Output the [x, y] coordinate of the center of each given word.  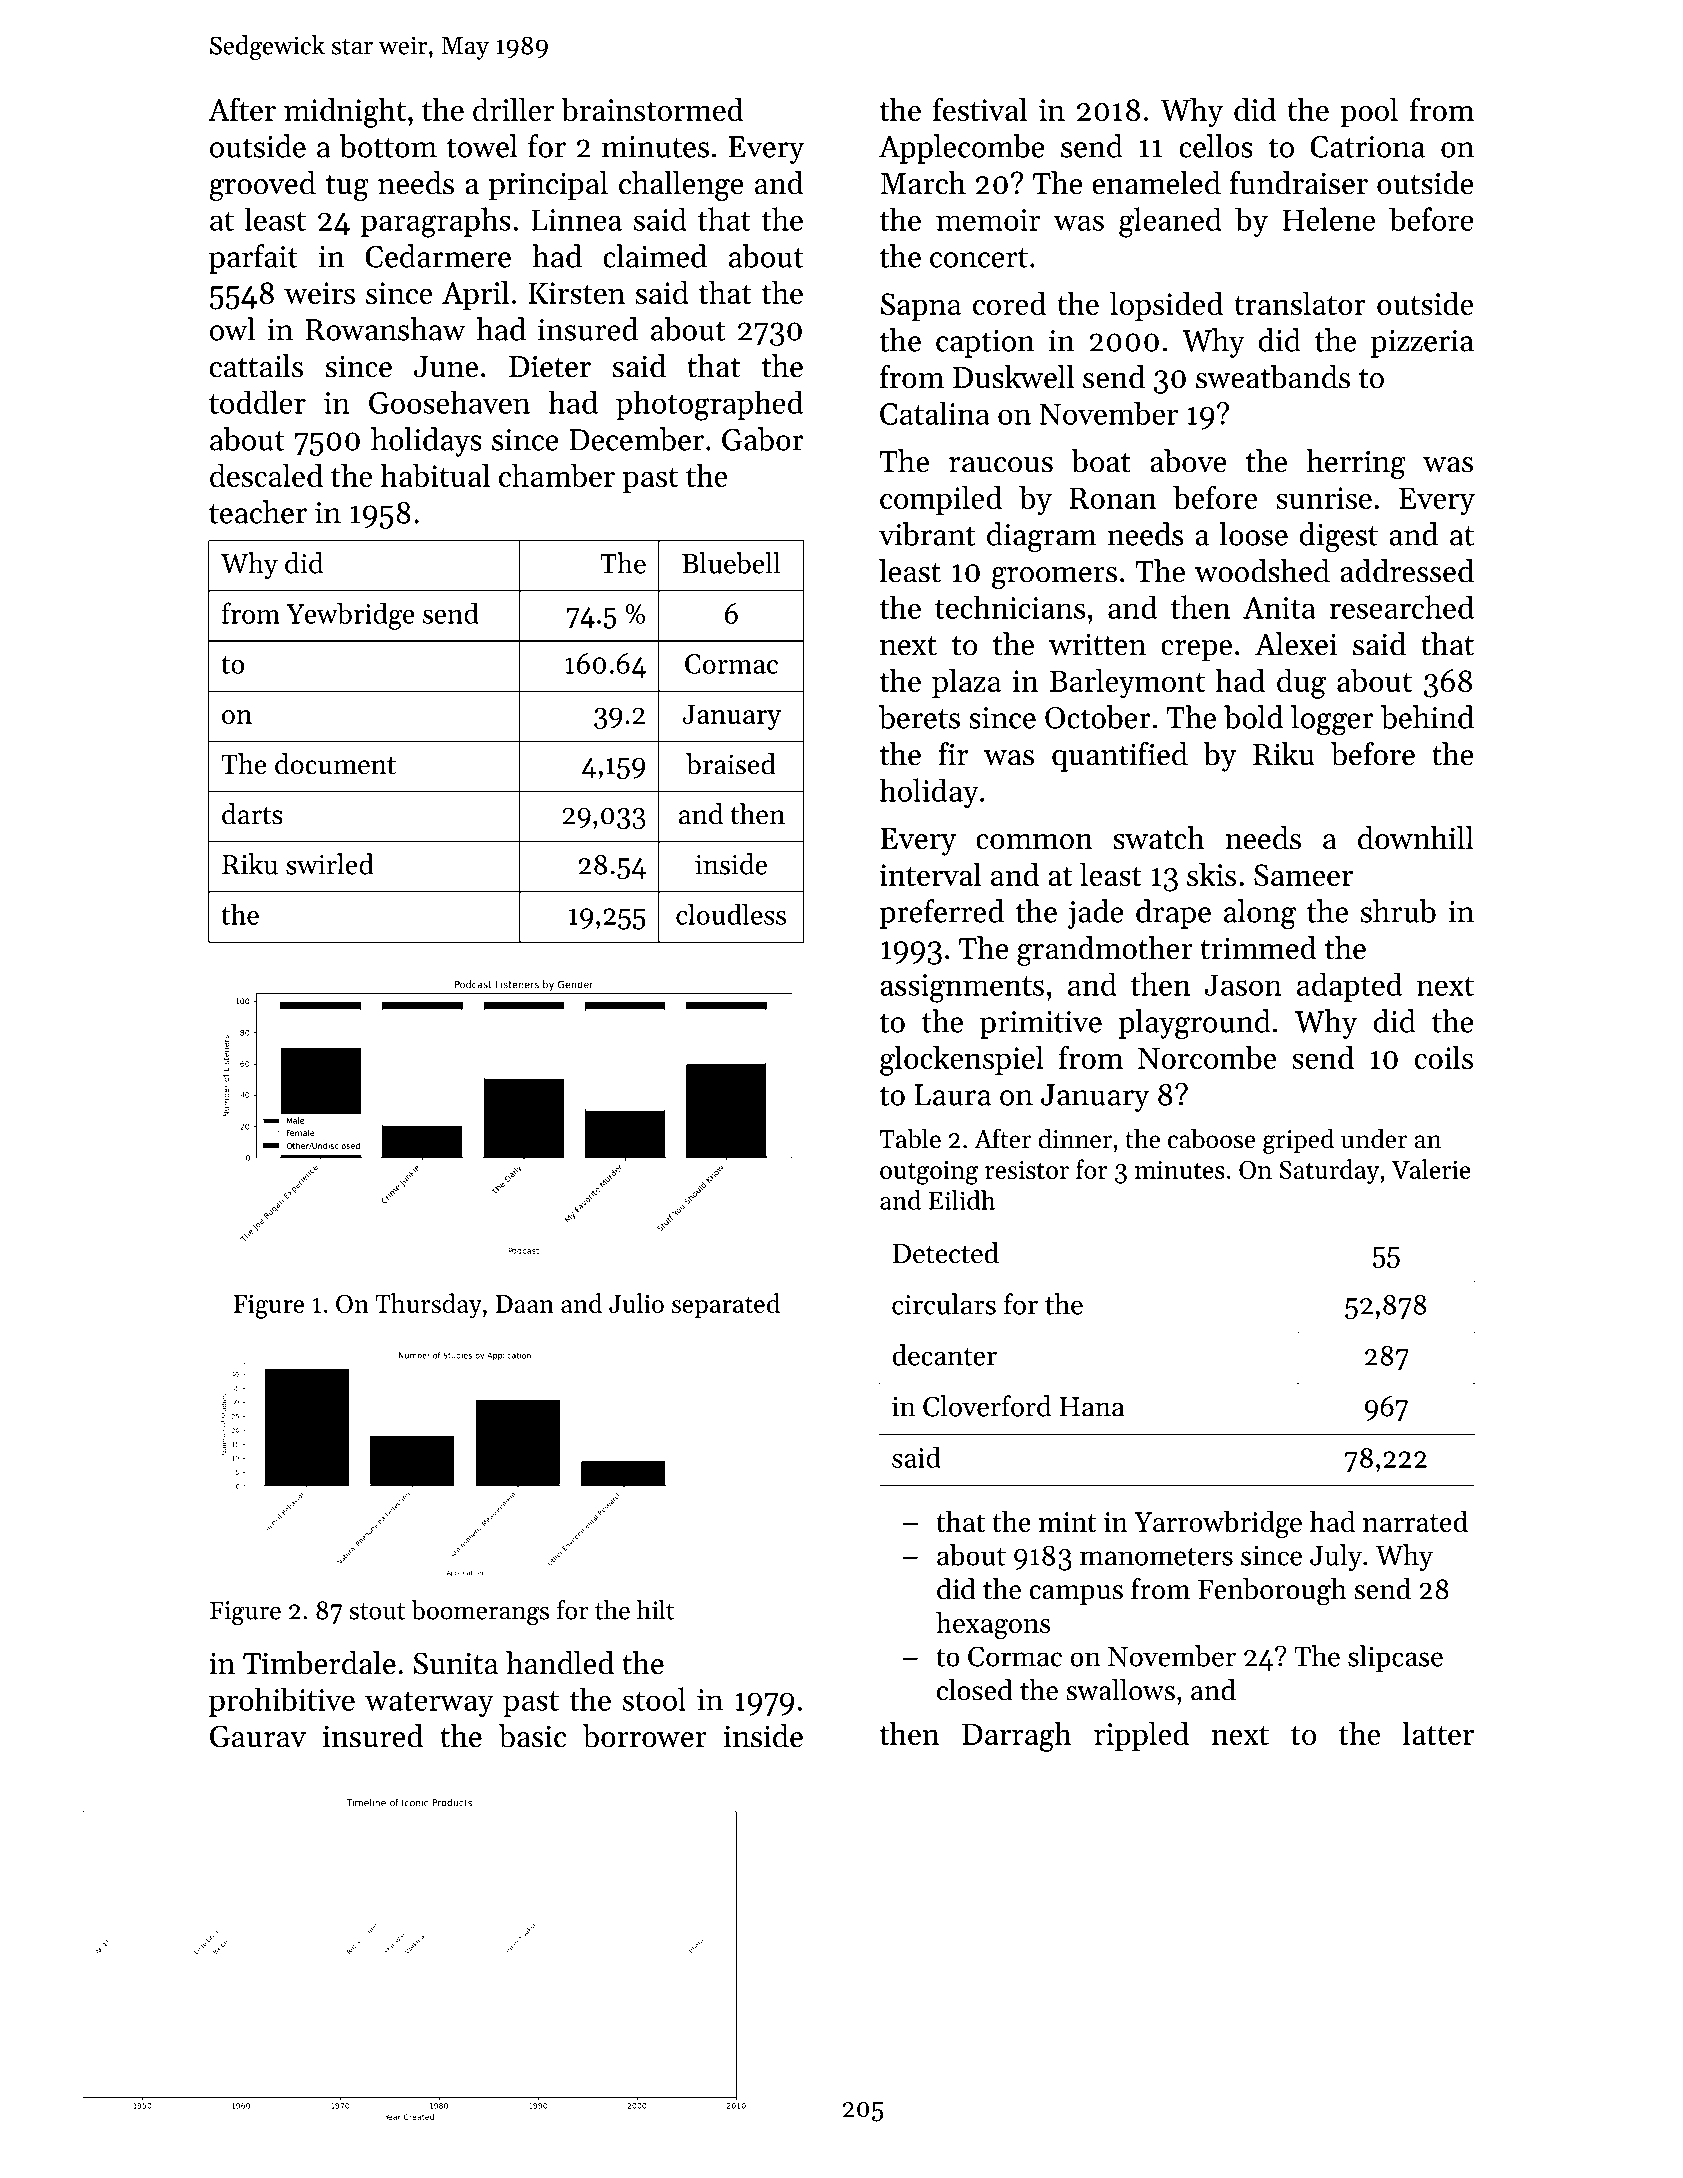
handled [560, 1663]
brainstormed [652, 109]
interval [930, 874]
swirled [330, 864]
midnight [345, 113]
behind [1427, 717]
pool [1369, 112]
